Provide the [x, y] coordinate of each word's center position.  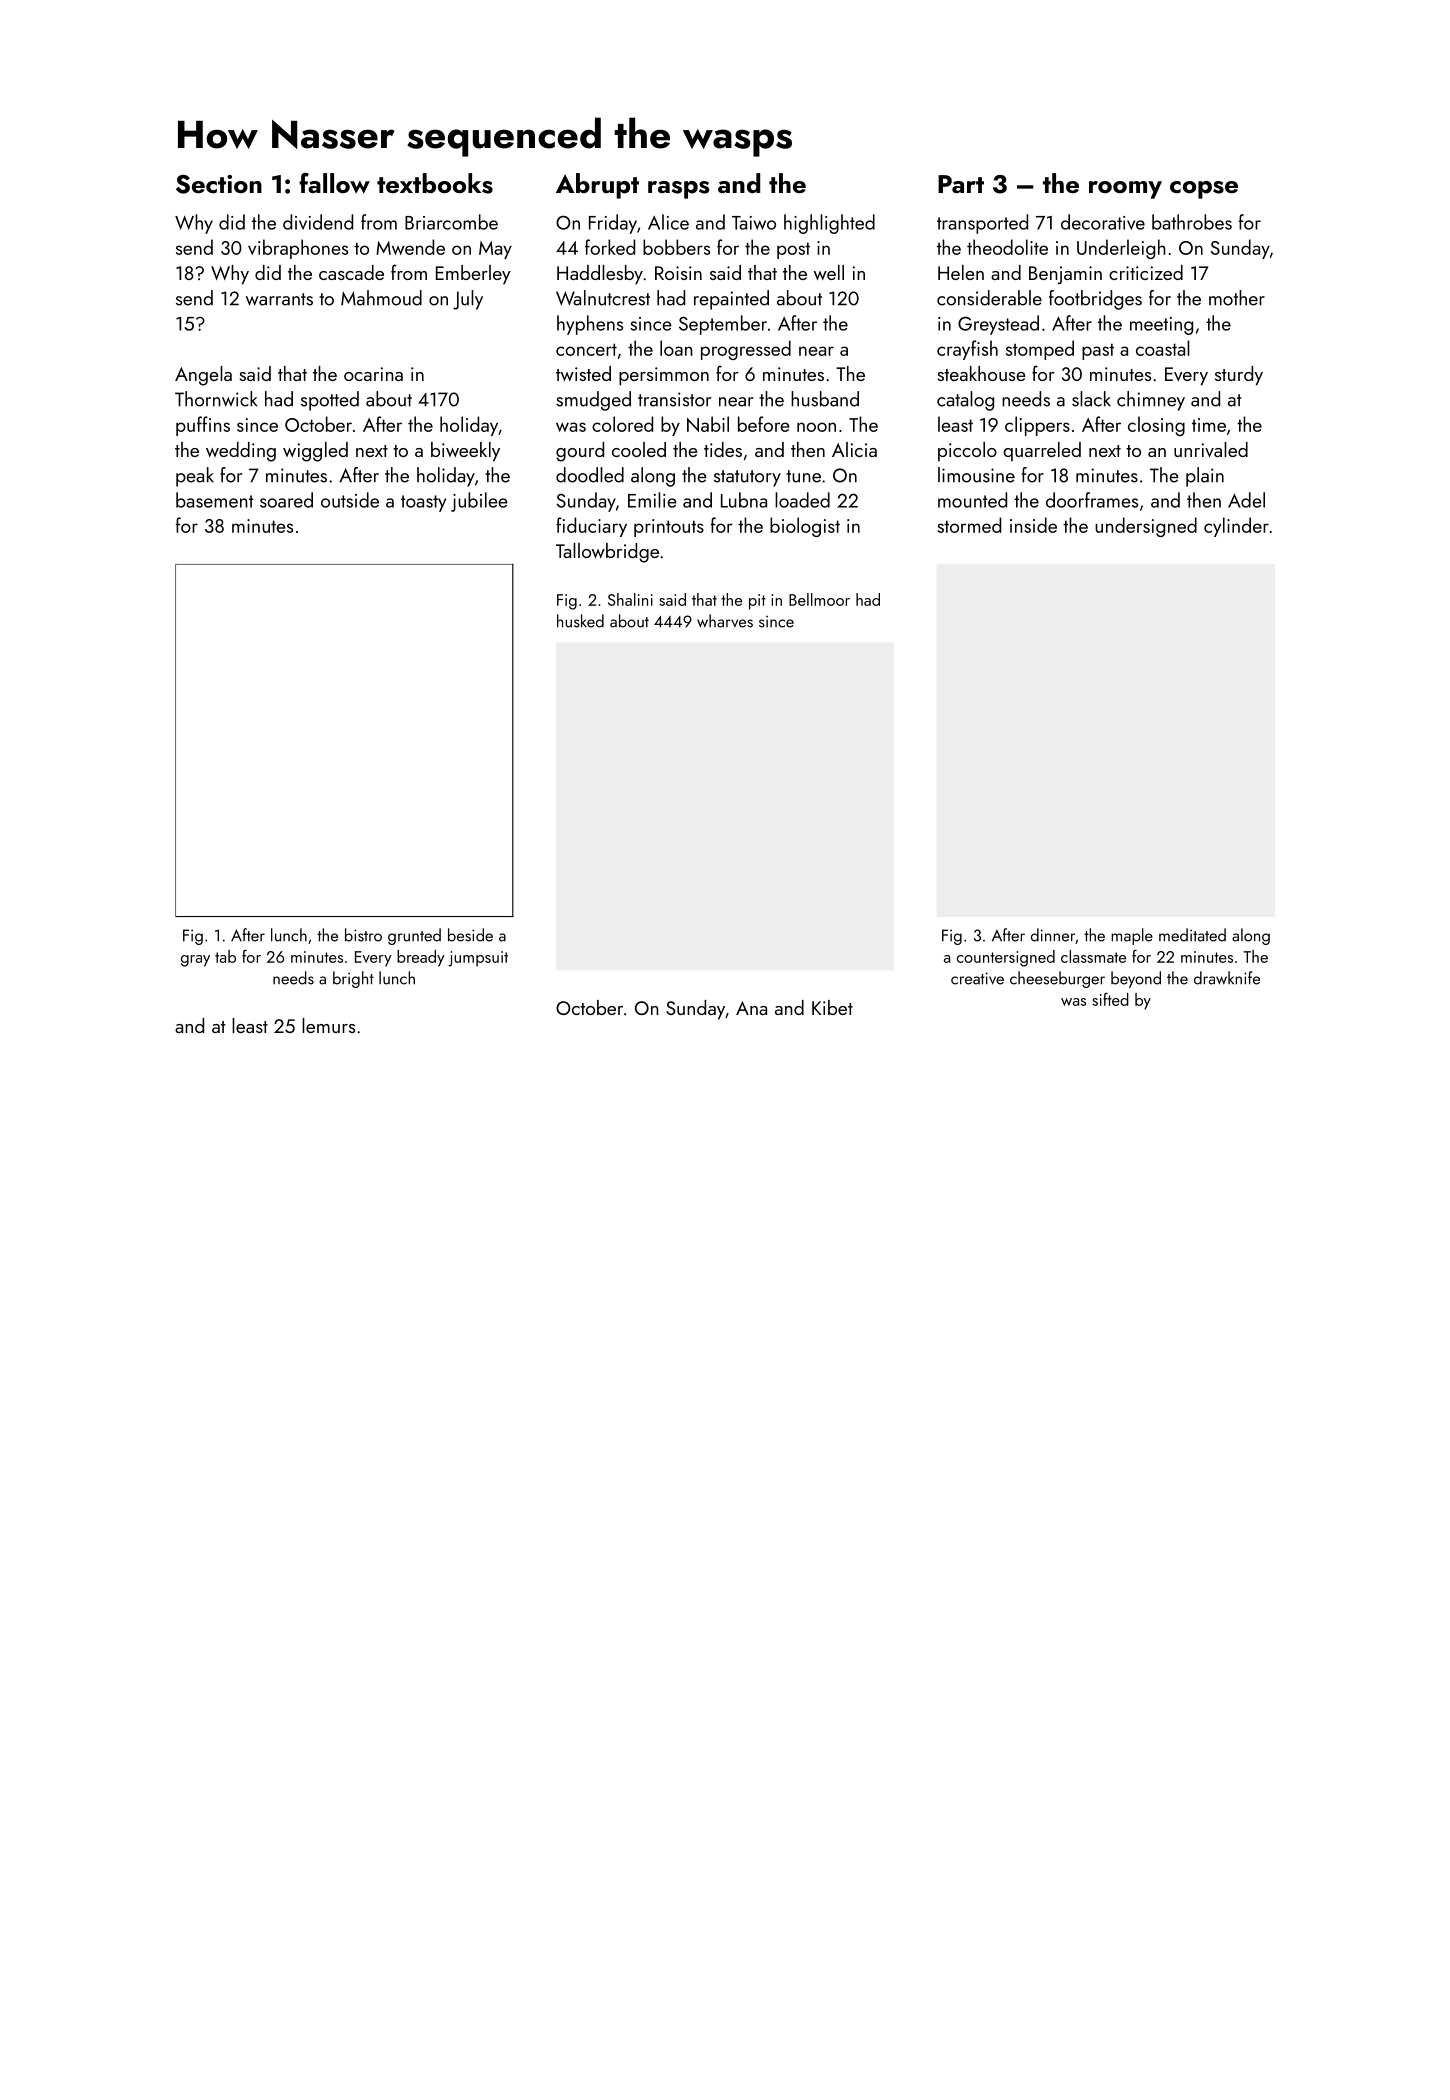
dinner [1053, 935]
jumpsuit [478, 959]
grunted [414, 936]
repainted [731, 300]
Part [961, 184]
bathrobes [1192, 222]
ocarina [373, 374]
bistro [363, 935]
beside [470, 935]
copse [1204, 190]
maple [1132, 936]
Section [219, 184]
